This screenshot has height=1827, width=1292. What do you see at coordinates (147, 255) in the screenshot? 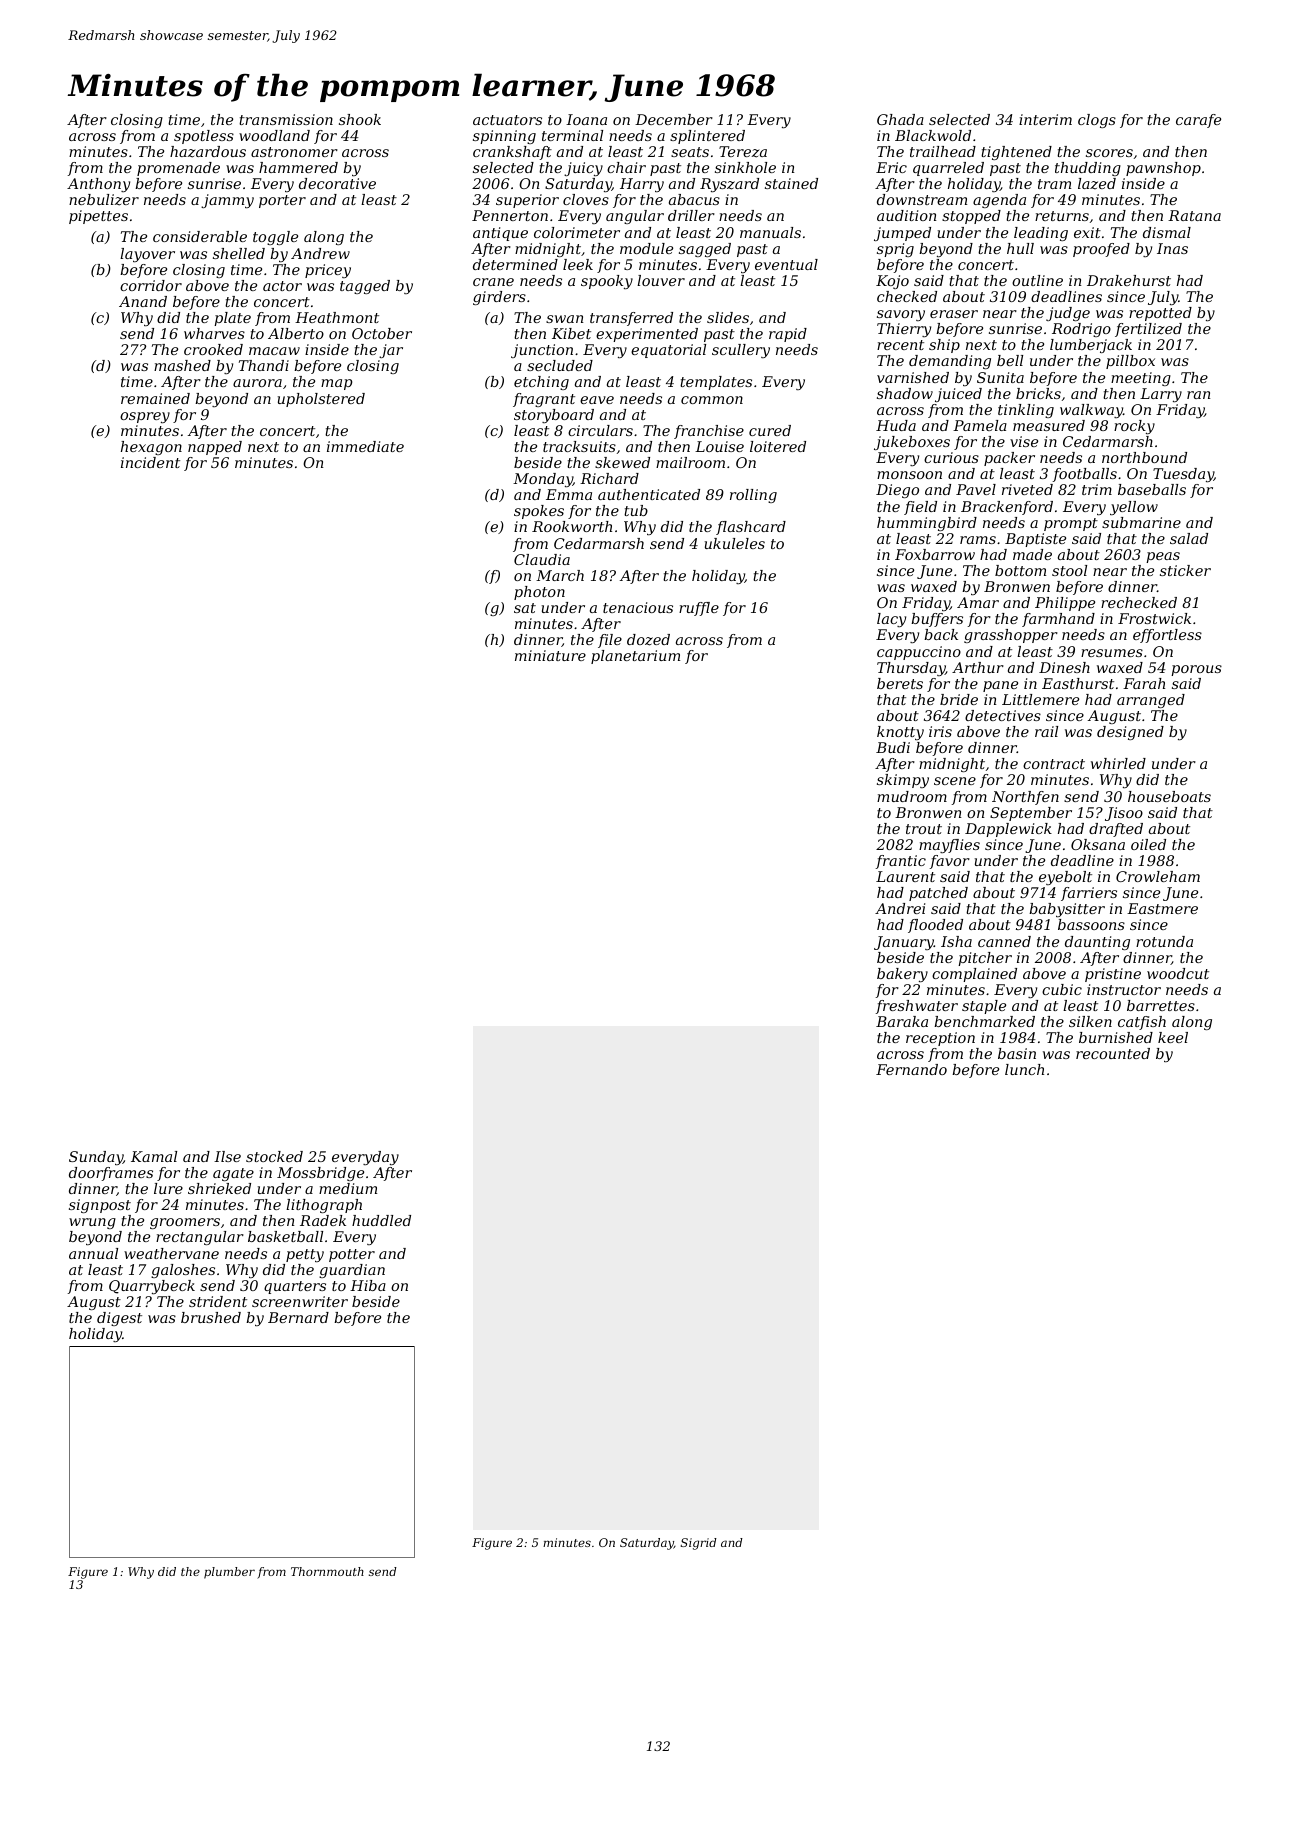
I see `layover` at bounding box center [147, 255].
